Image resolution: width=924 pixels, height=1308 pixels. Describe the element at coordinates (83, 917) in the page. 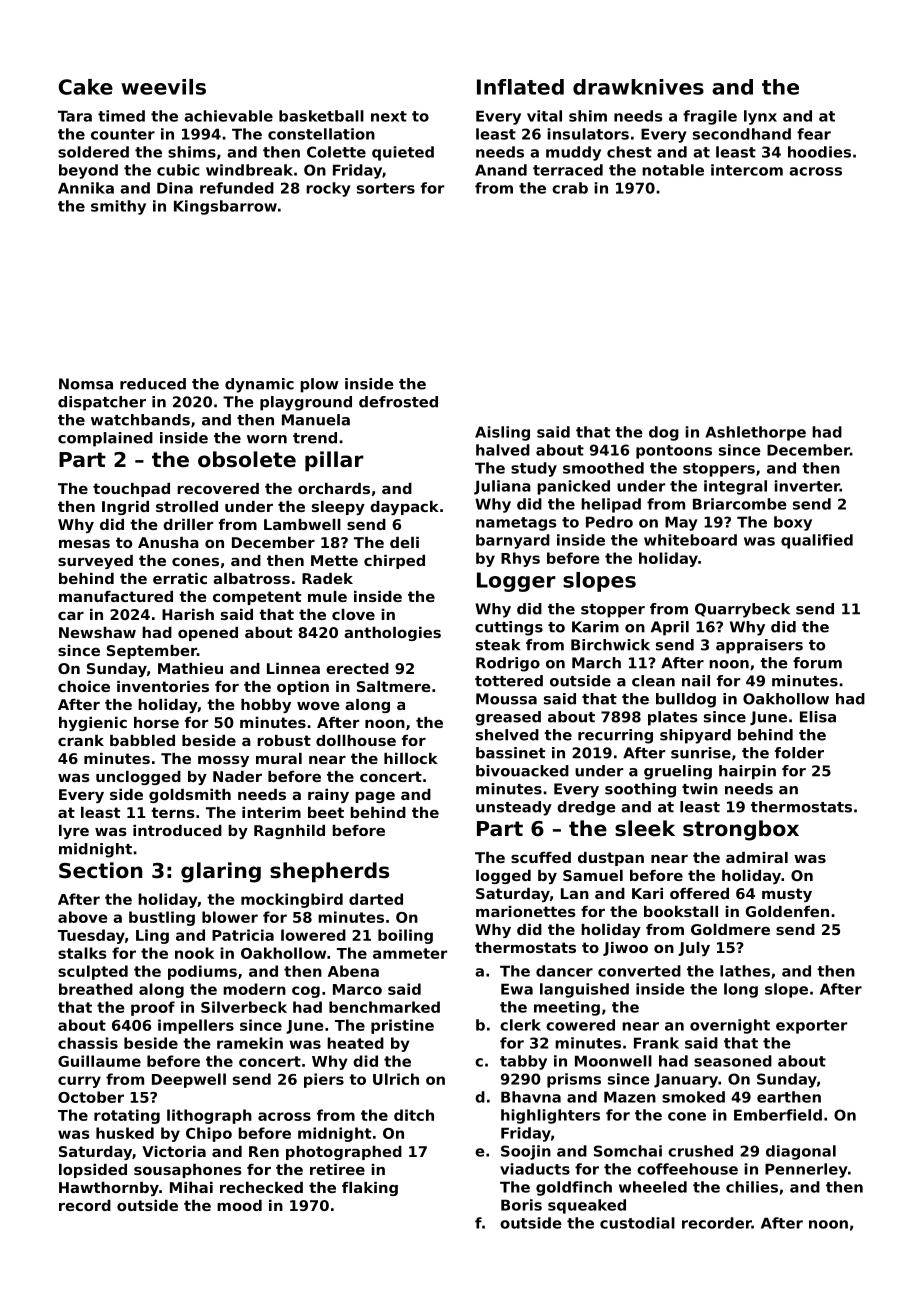

I see `above` at that location.
